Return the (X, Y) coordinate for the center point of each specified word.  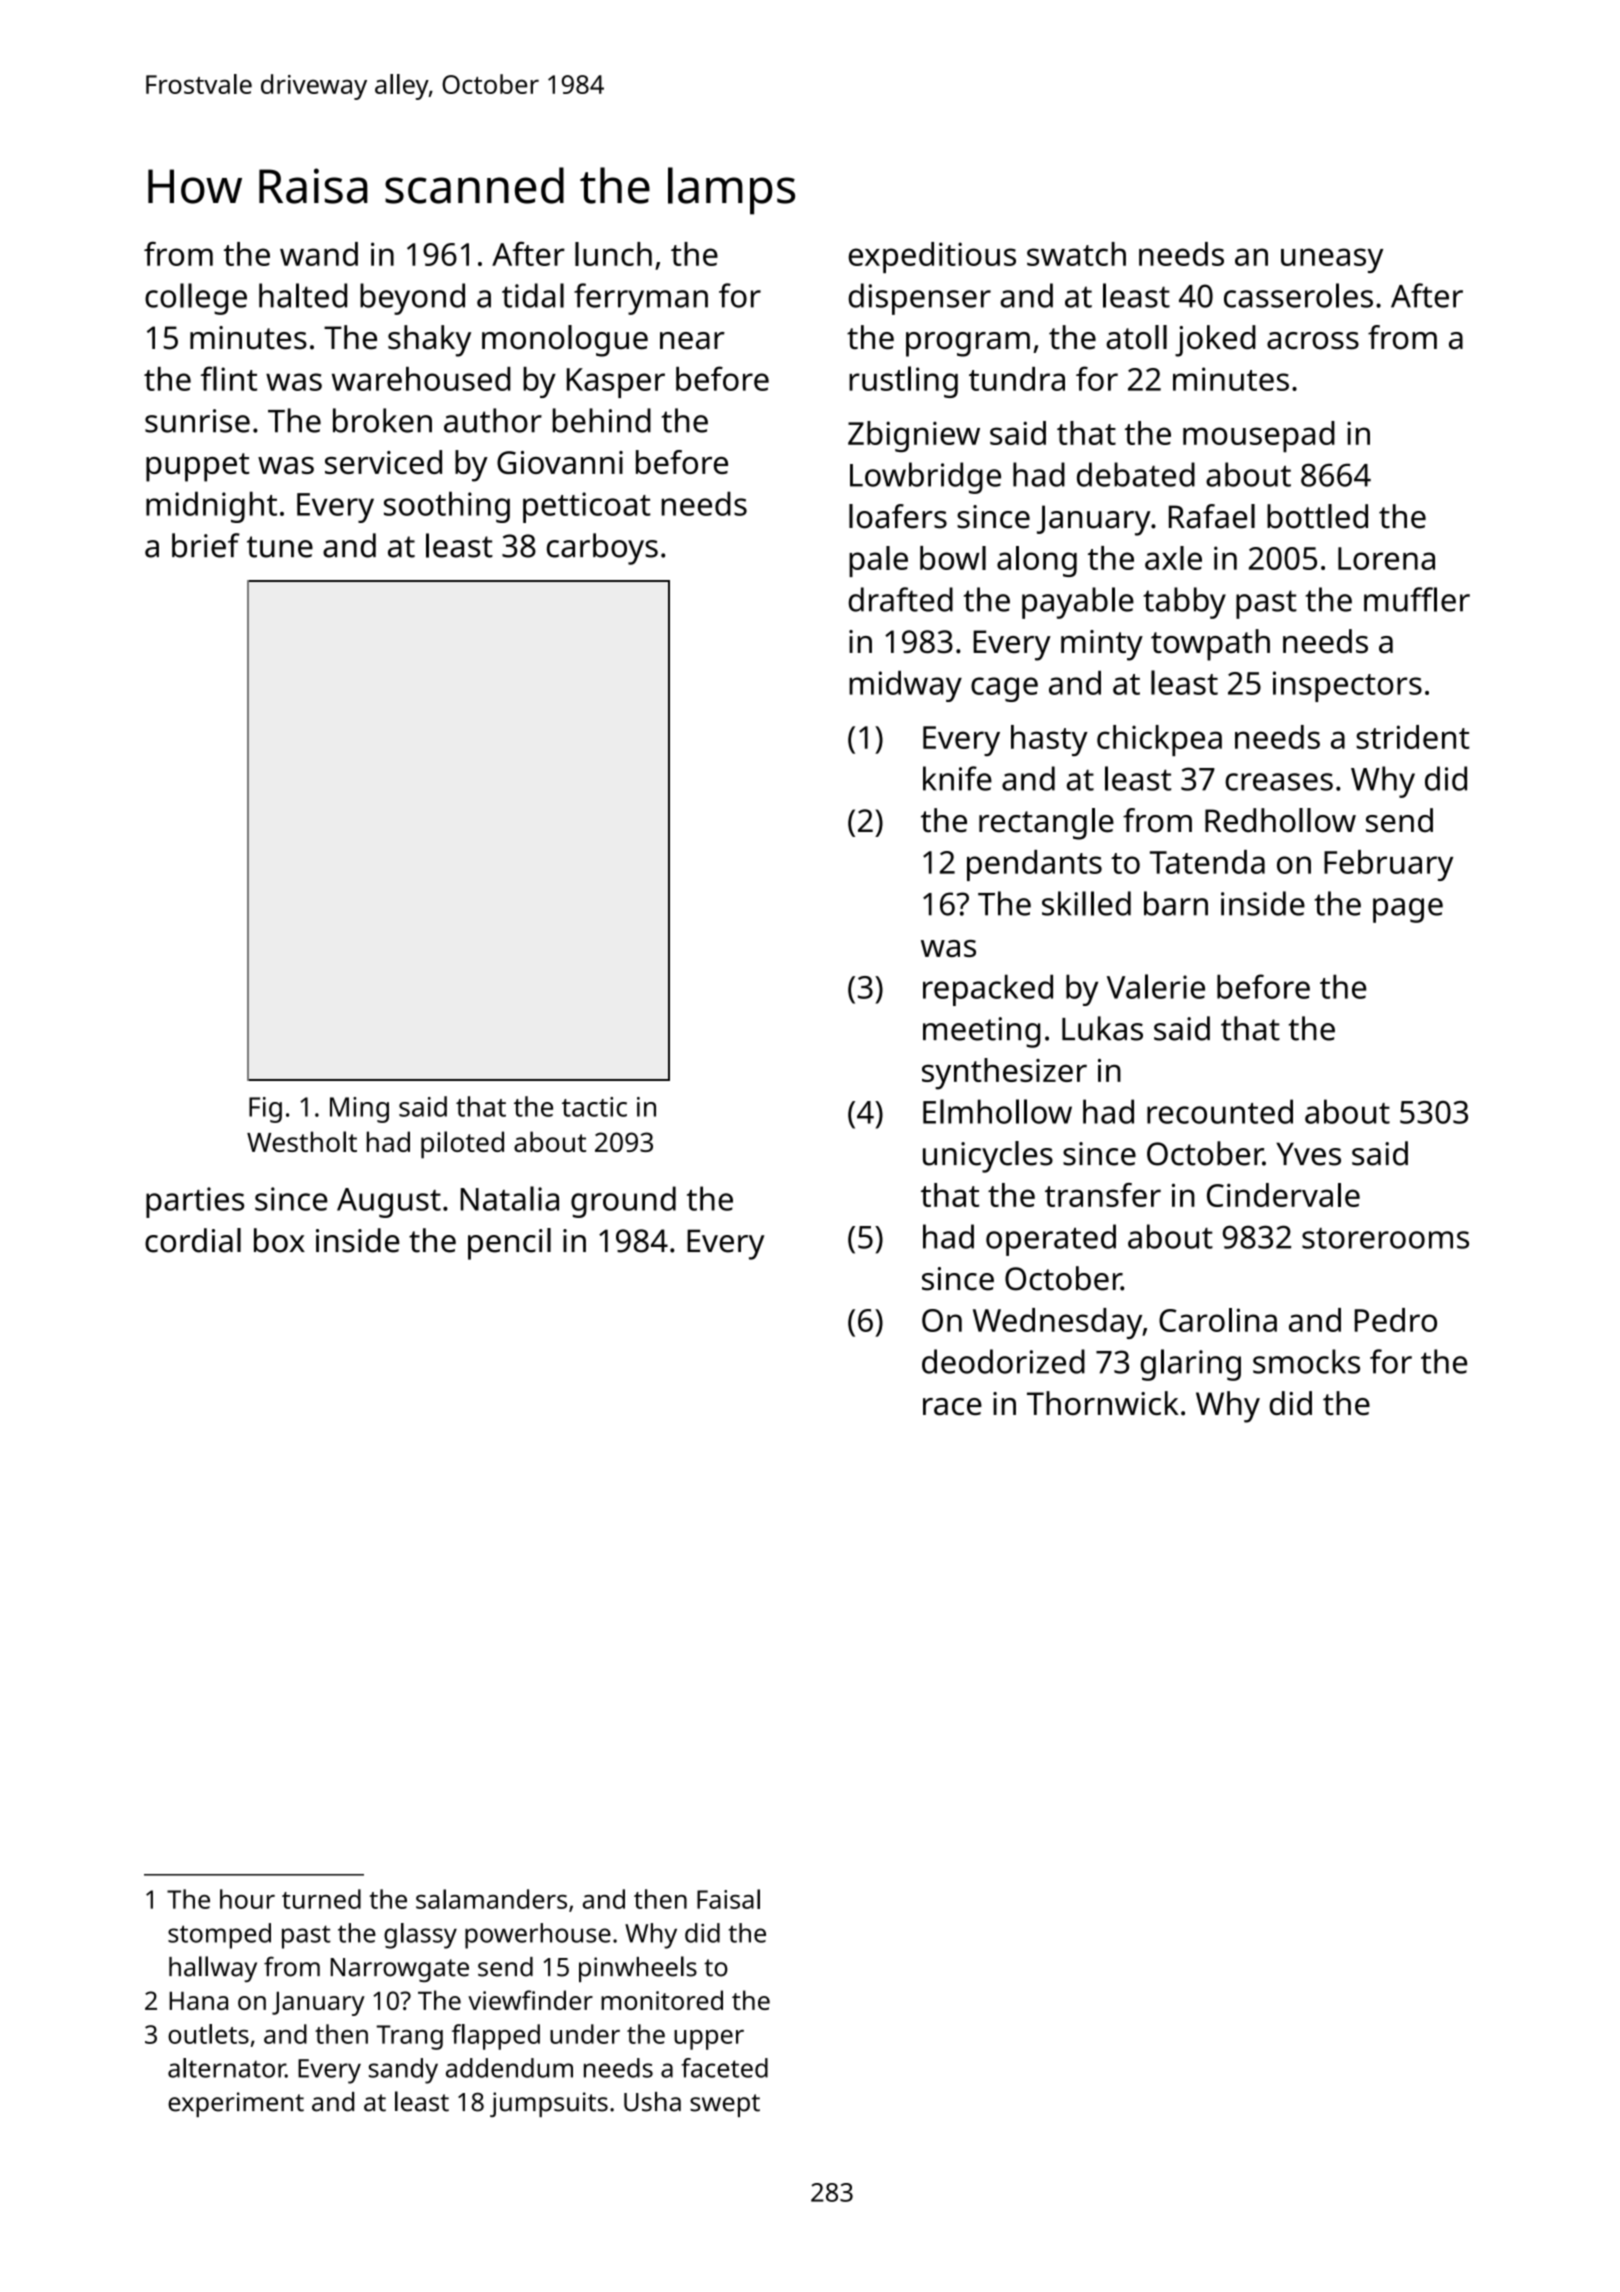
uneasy (1332, 260)
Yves (1308, 1154)
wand (319, 254)
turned (321, 1899)
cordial (193, 1240)
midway (905, 686)
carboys (602, 549)
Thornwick (1103, 1403)
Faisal (728, 1899)
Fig (265, 1110)
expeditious (932, 257)
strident (1413, 737)
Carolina (1218, 1320)
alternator (227, 2068)
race (952, 1406)
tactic (594, 1107)
